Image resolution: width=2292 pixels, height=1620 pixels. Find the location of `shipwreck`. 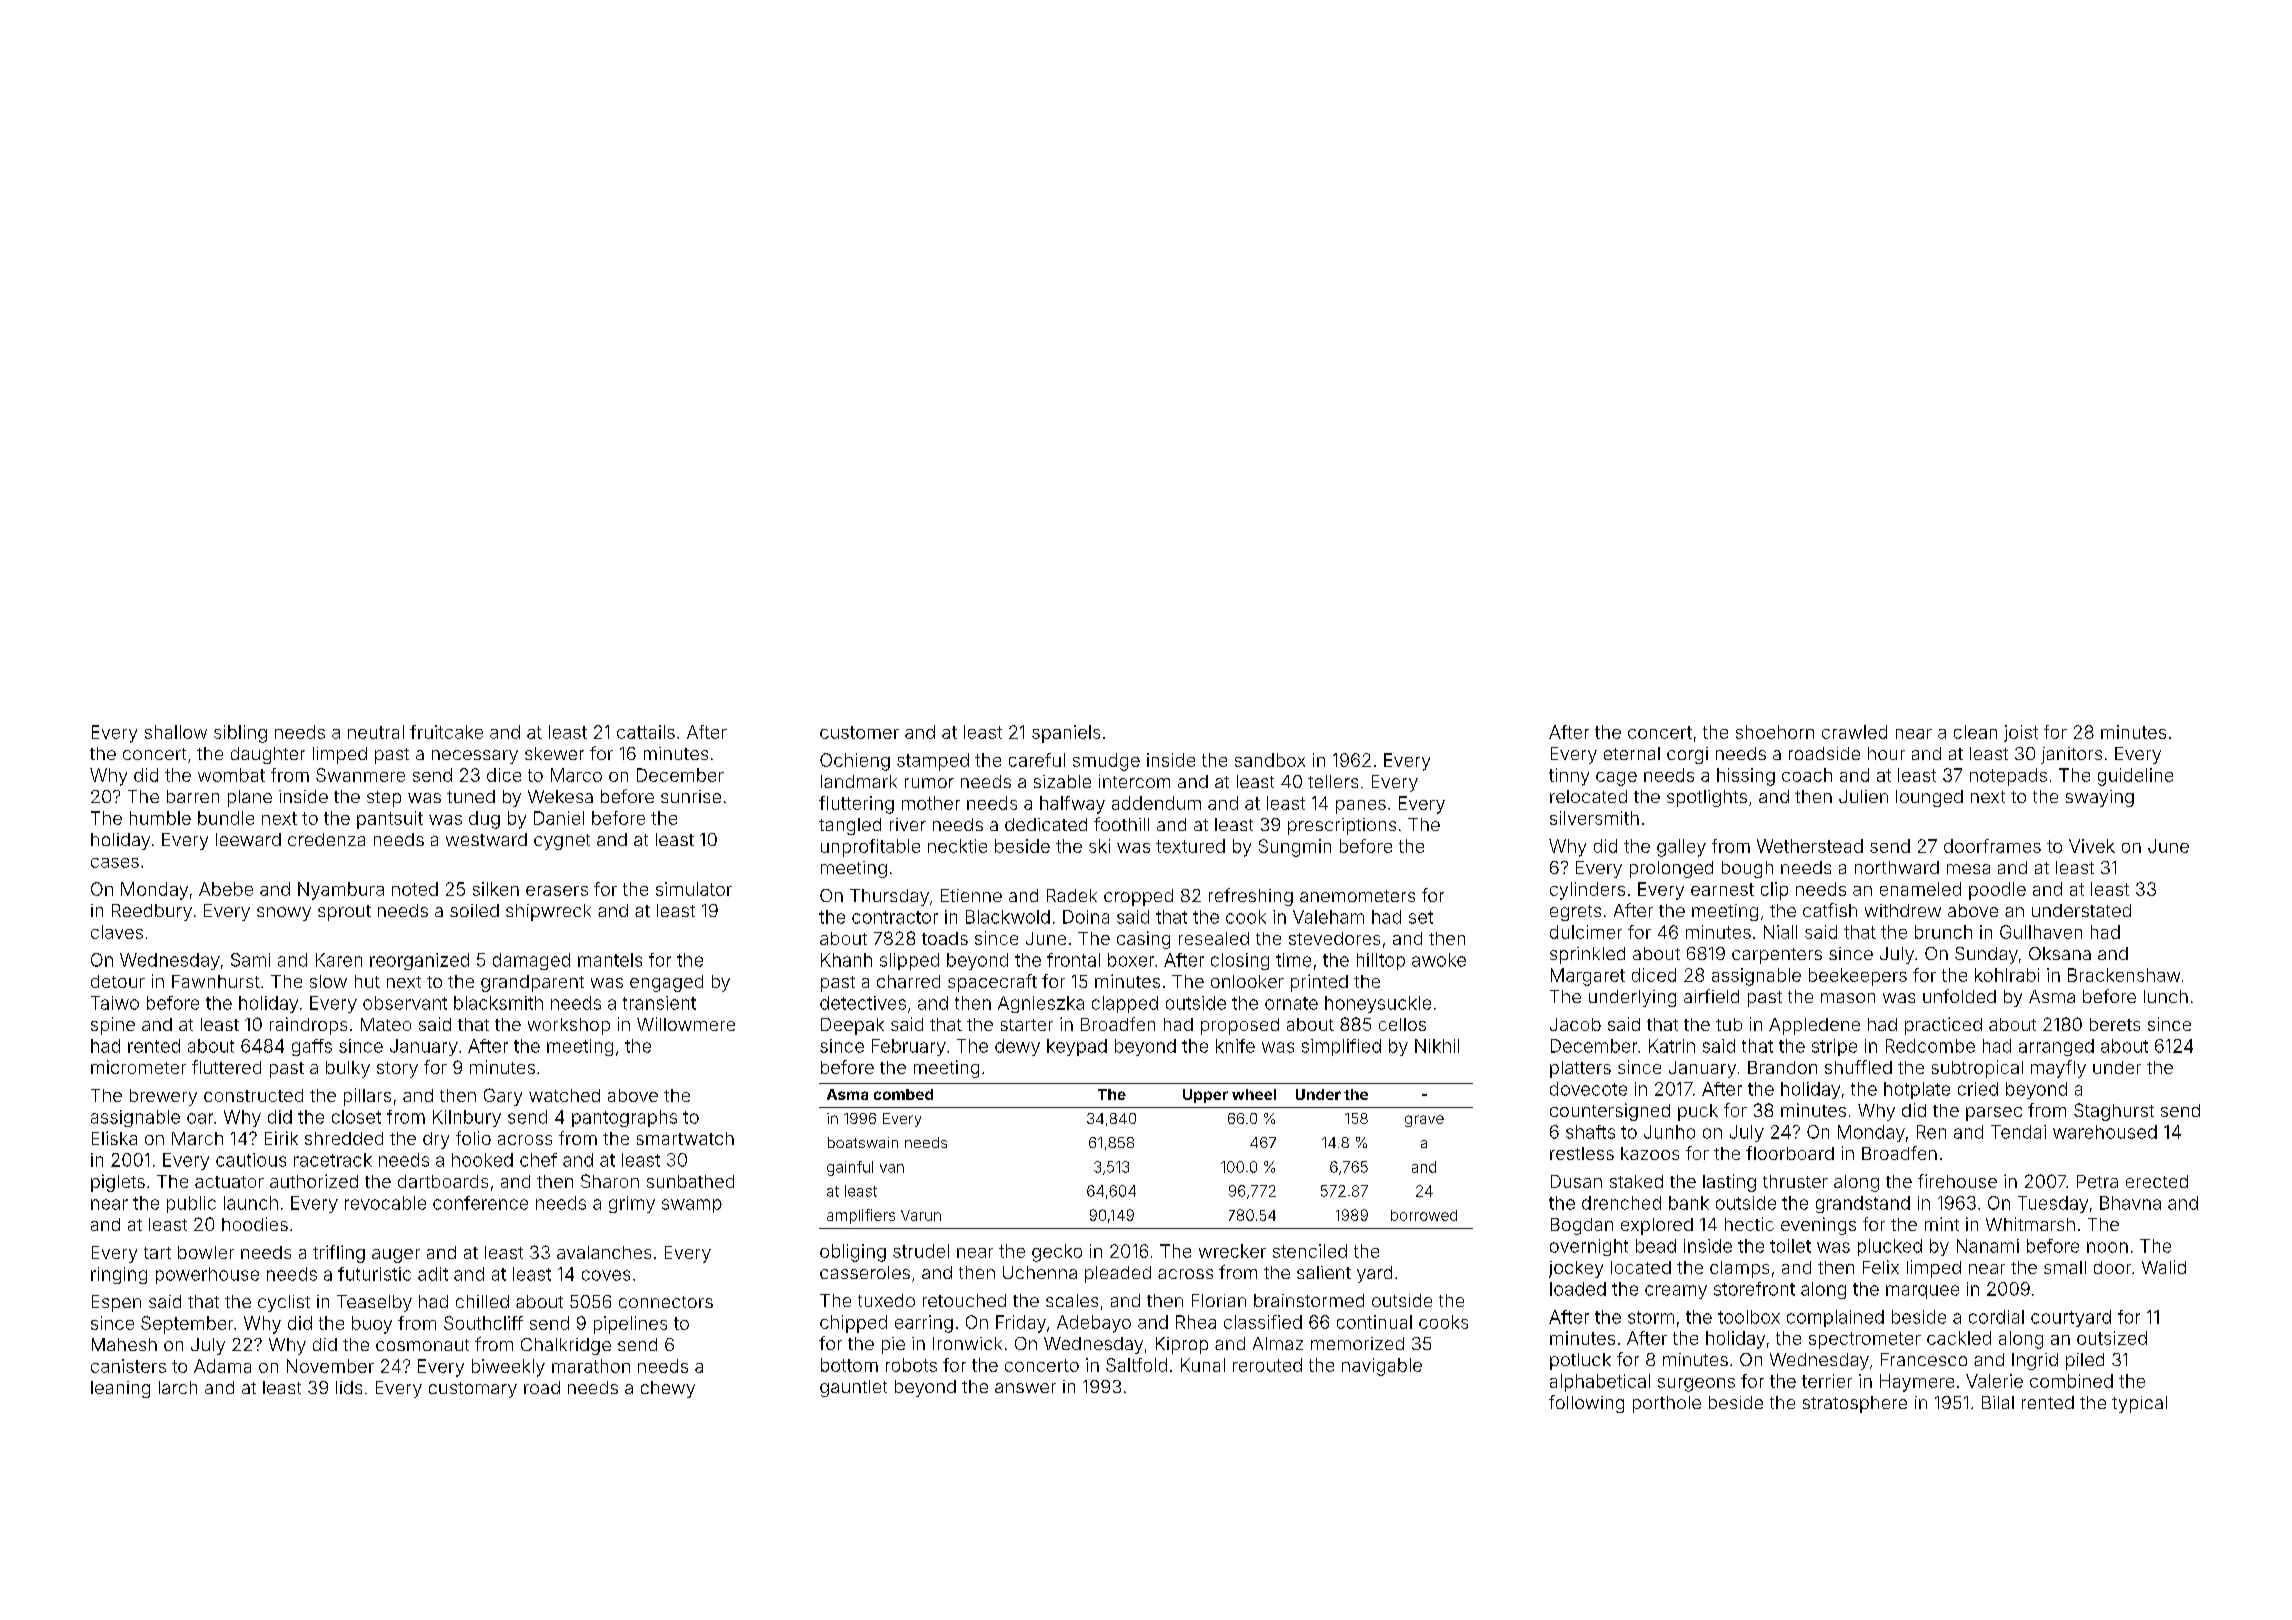

shipwreck is located at coordinates (548, 912).
